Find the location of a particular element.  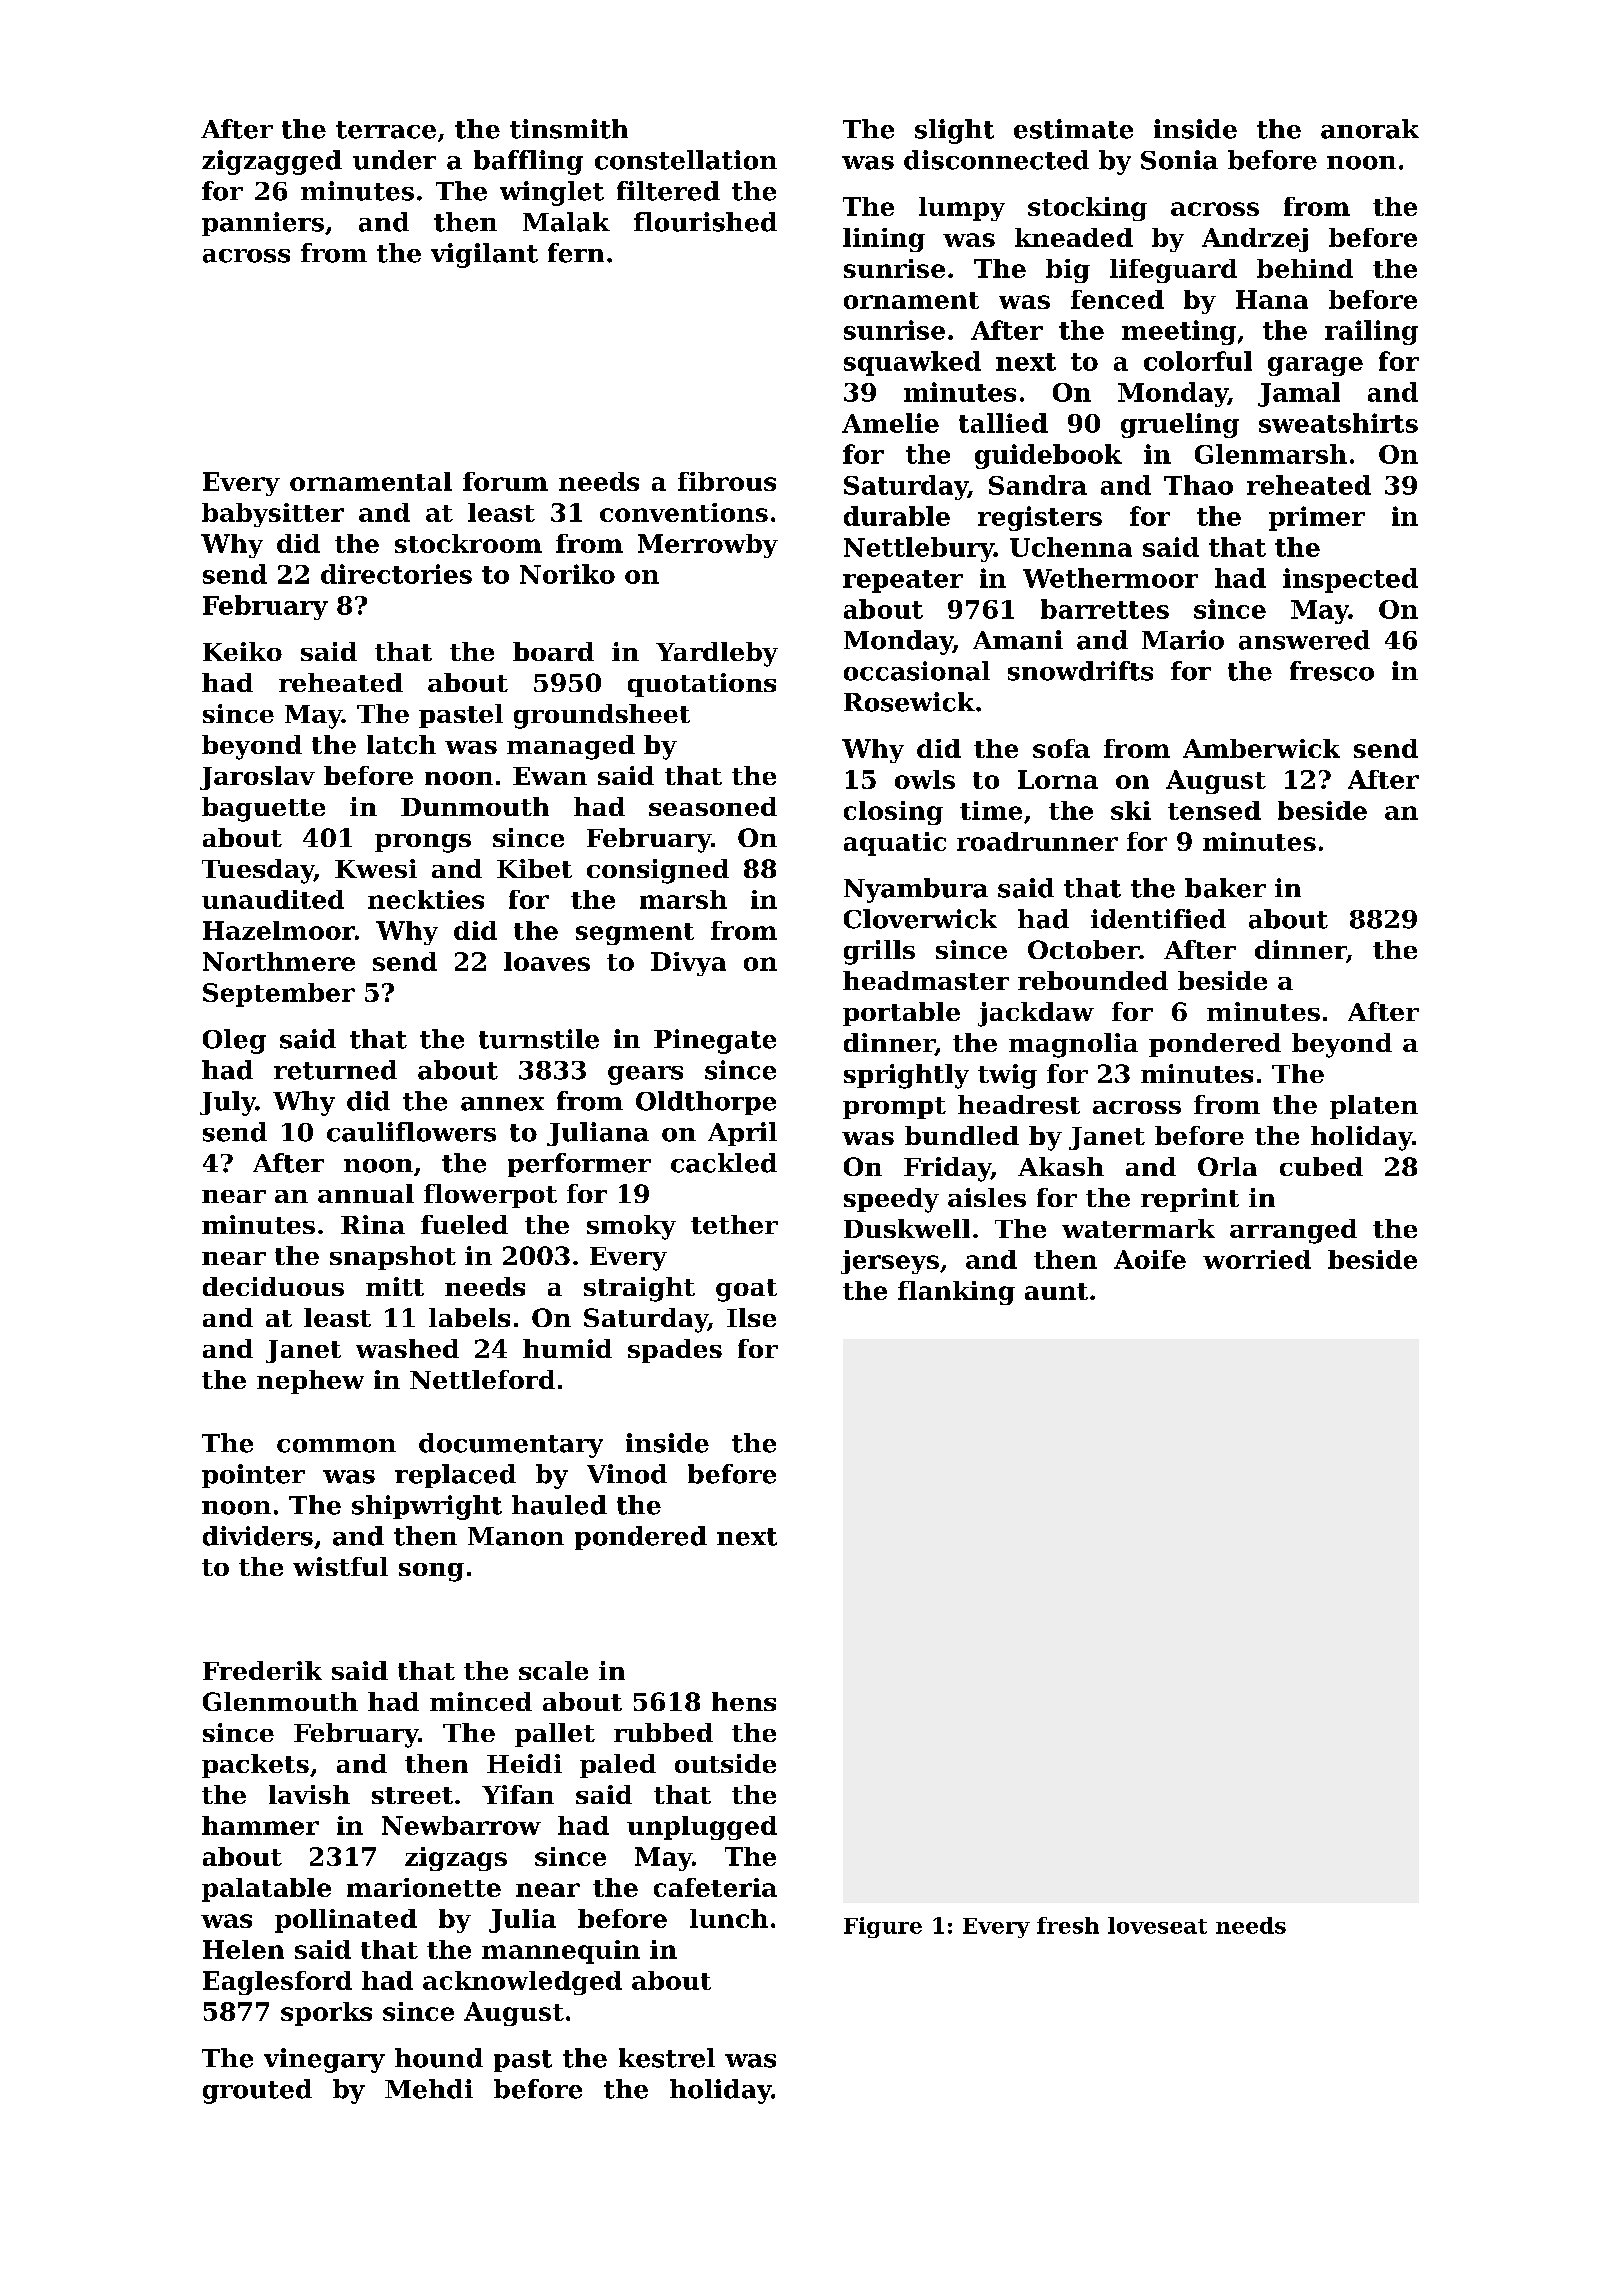

grouted is located at coordinates (257, 2091).
